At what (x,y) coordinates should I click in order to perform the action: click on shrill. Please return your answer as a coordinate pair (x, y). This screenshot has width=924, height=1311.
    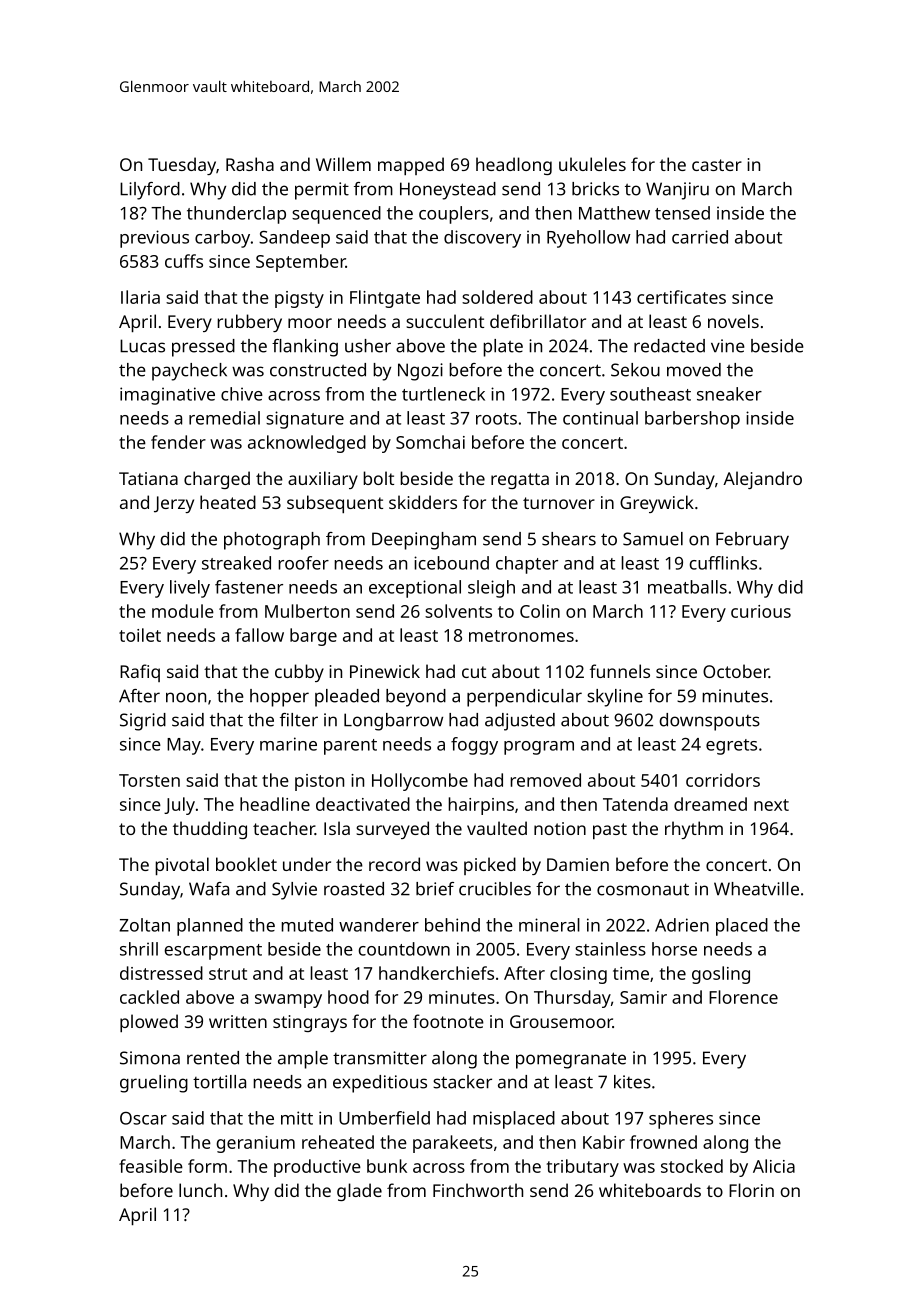
    Looking at the image, I should click on (139, 949).
